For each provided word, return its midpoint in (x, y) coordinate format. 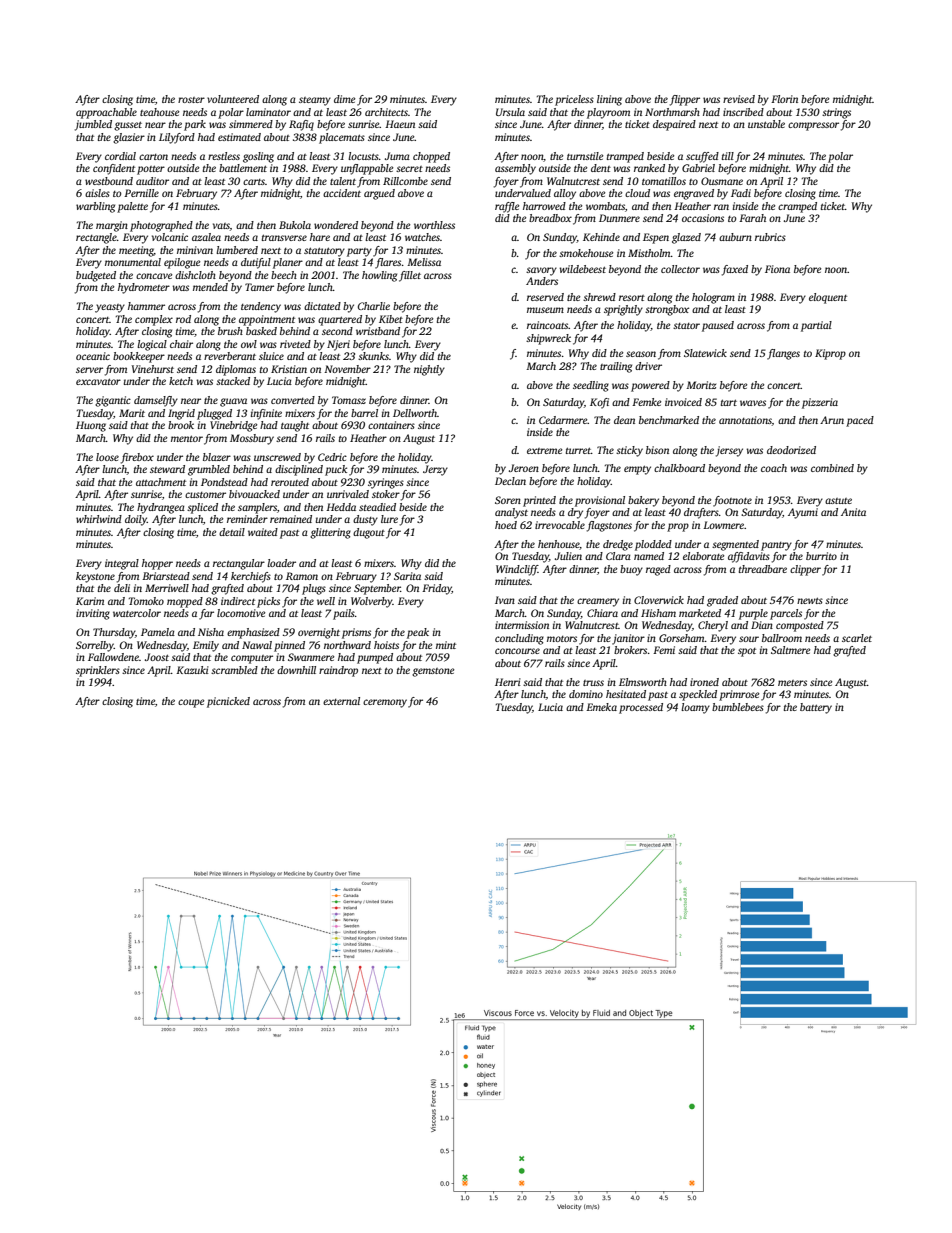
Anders (542, 281)
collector (680, 269)
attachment (161, 482)
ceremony (385, 703)
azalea (206, 237)
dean (624, 420)
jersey (729, 451)
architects (386, 112)
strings (836, 113)
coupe (191, 703)
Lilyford (177, 138)
